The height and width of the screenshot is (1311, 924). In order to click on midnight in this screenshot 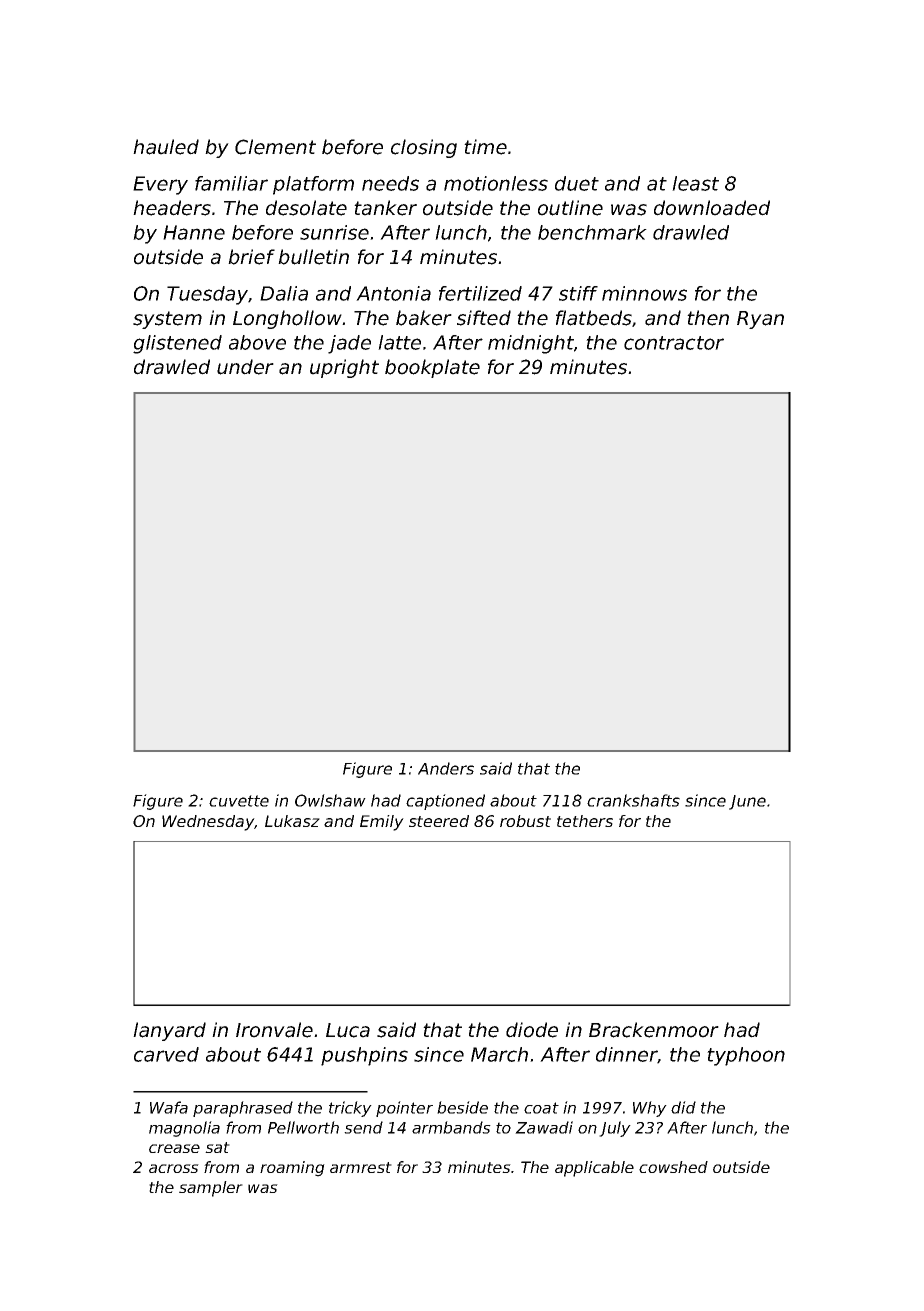, I will do `click(531, 344)`.
